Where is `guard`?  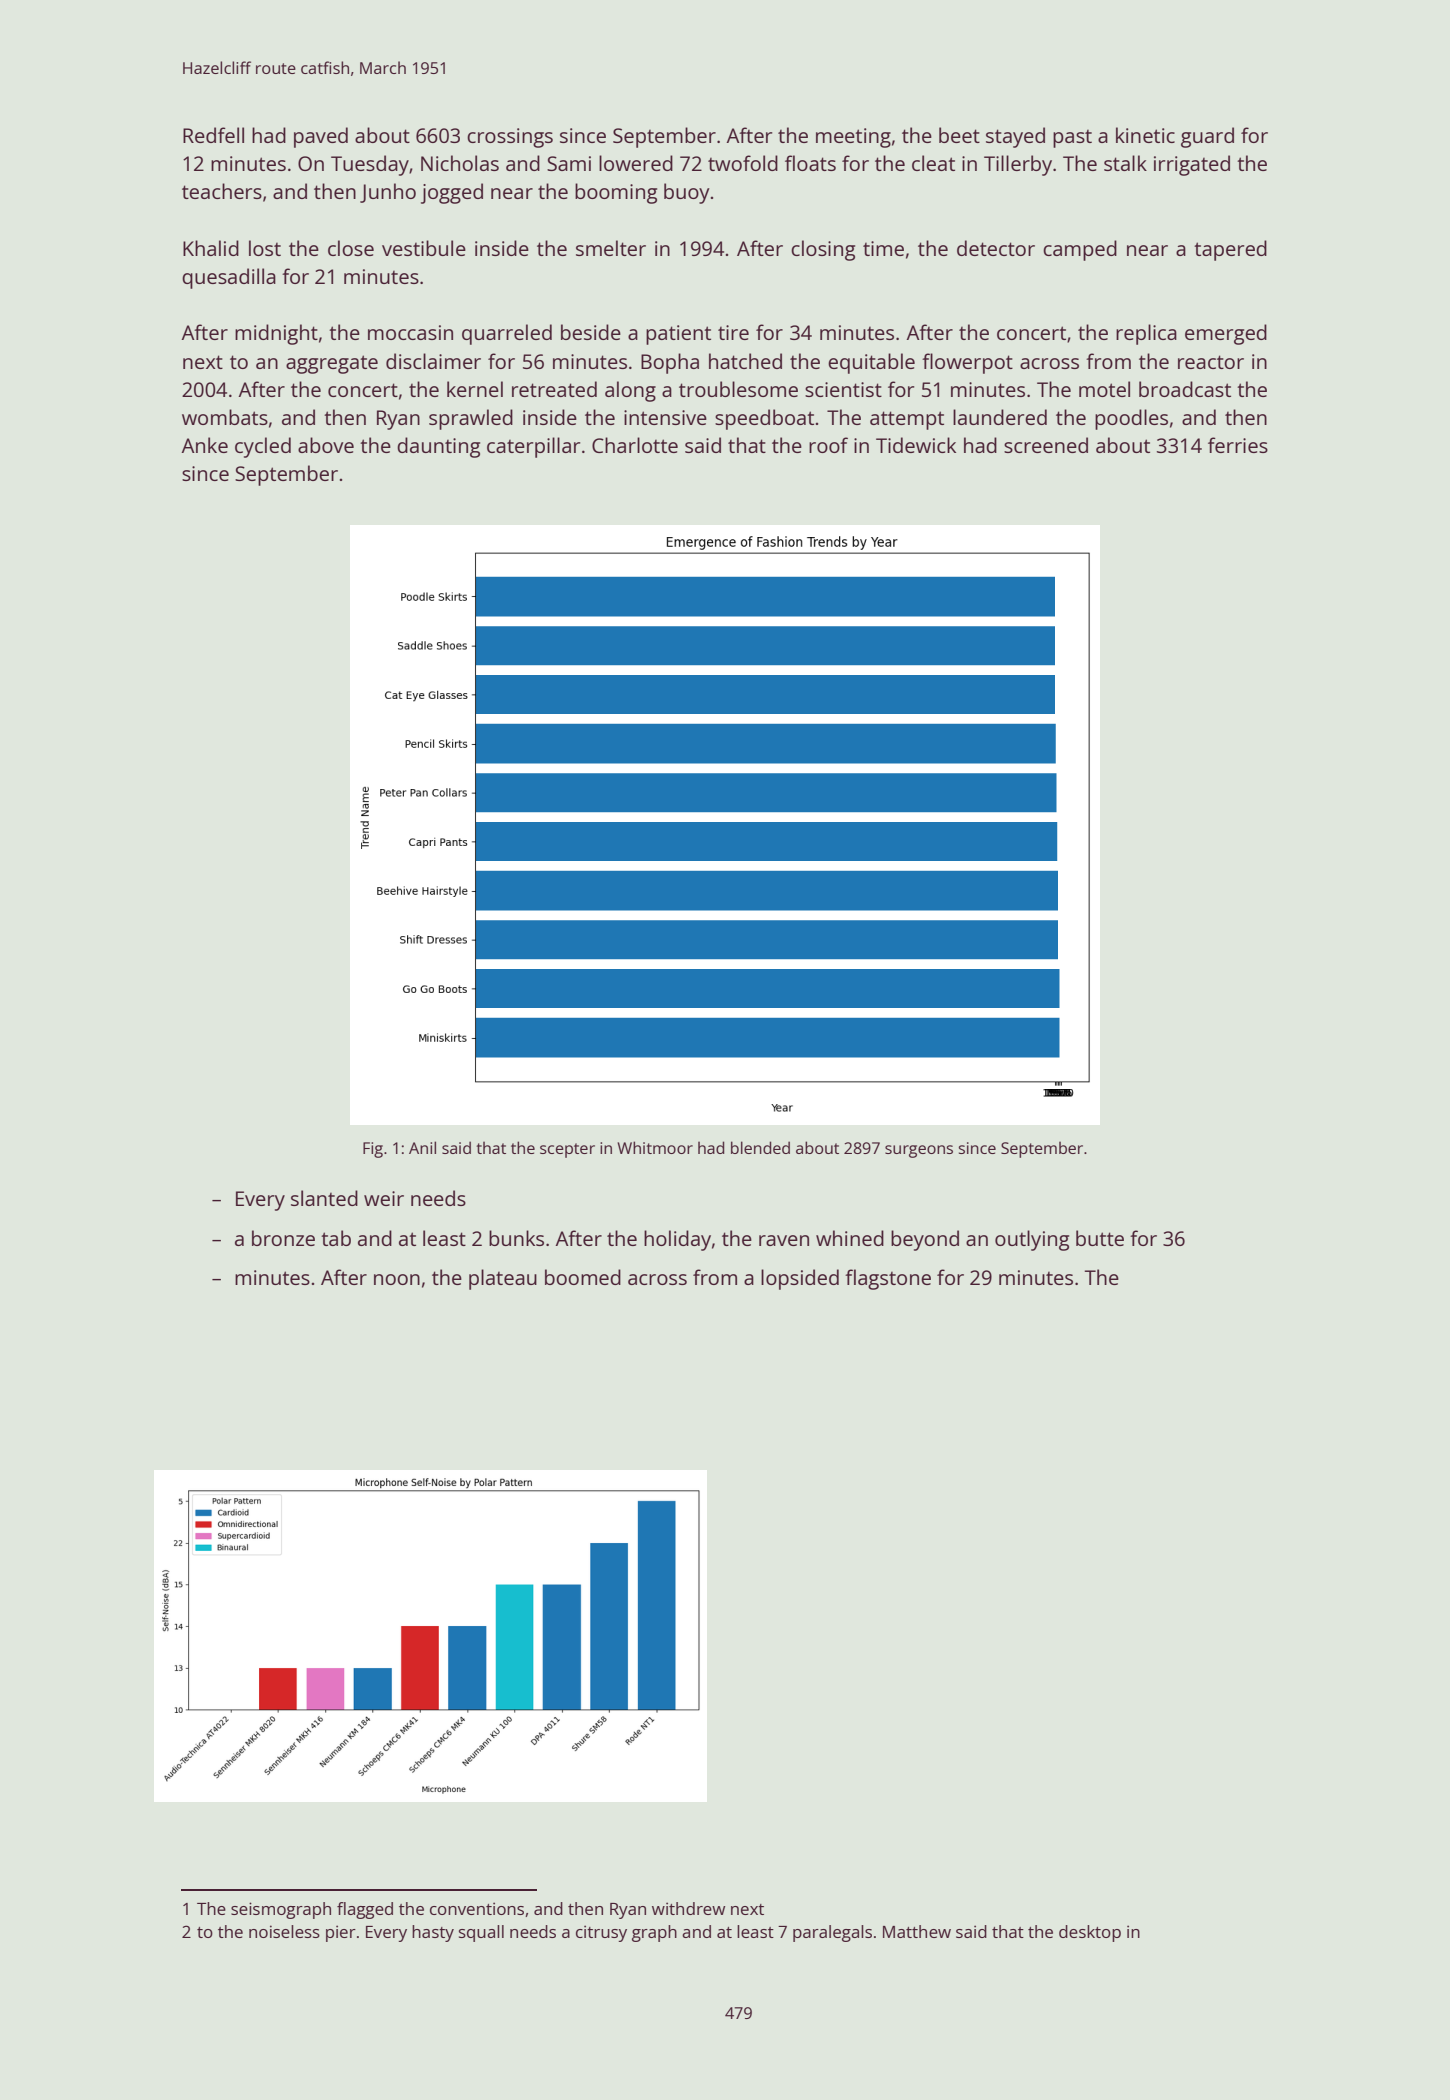 guard is located at coordinates (1207, 137).
